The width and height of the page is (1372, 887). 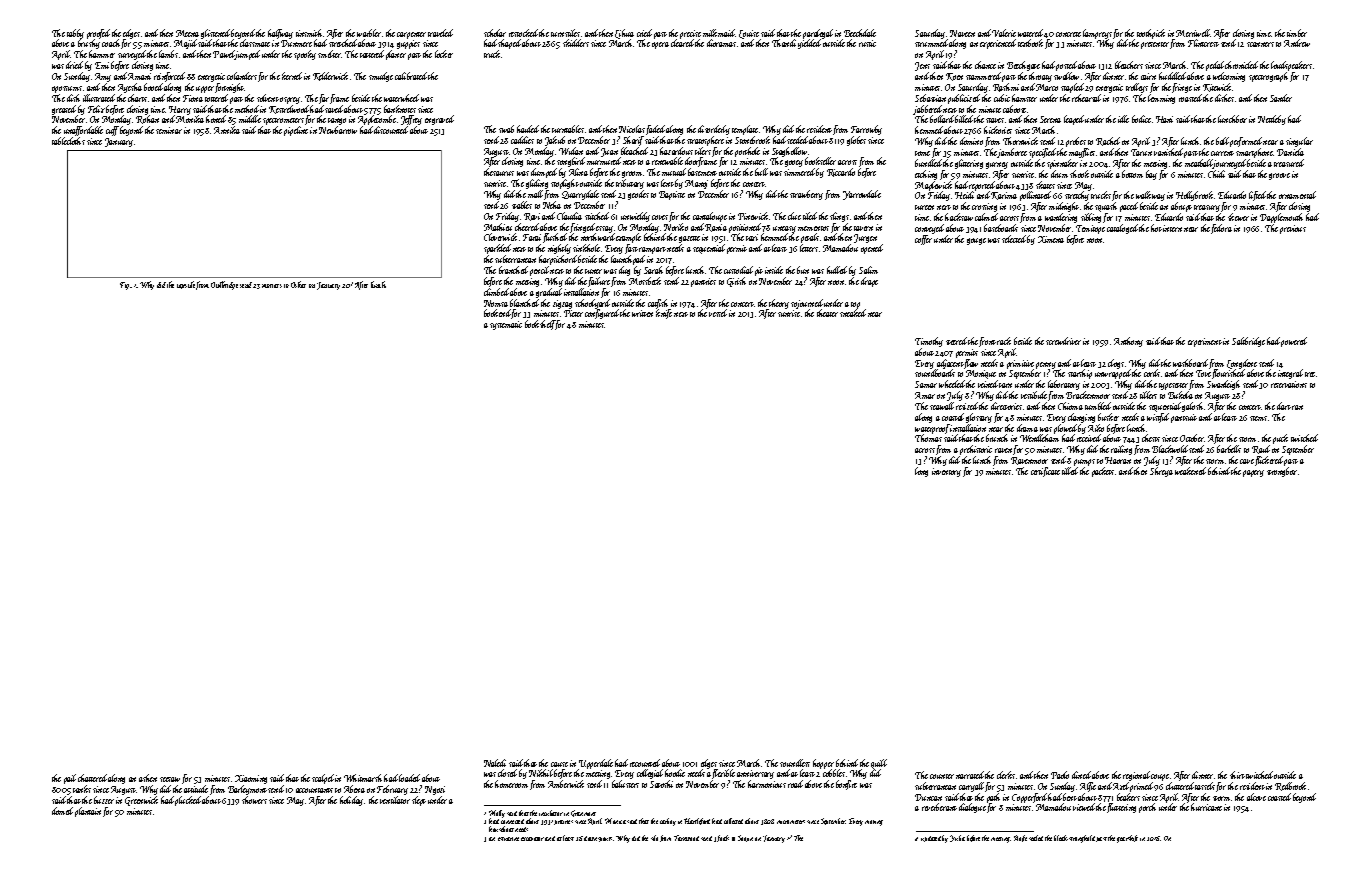 What do you see at coordinates (559, 764) in the page?
I see `cause` at bounding box center [559, 764].
